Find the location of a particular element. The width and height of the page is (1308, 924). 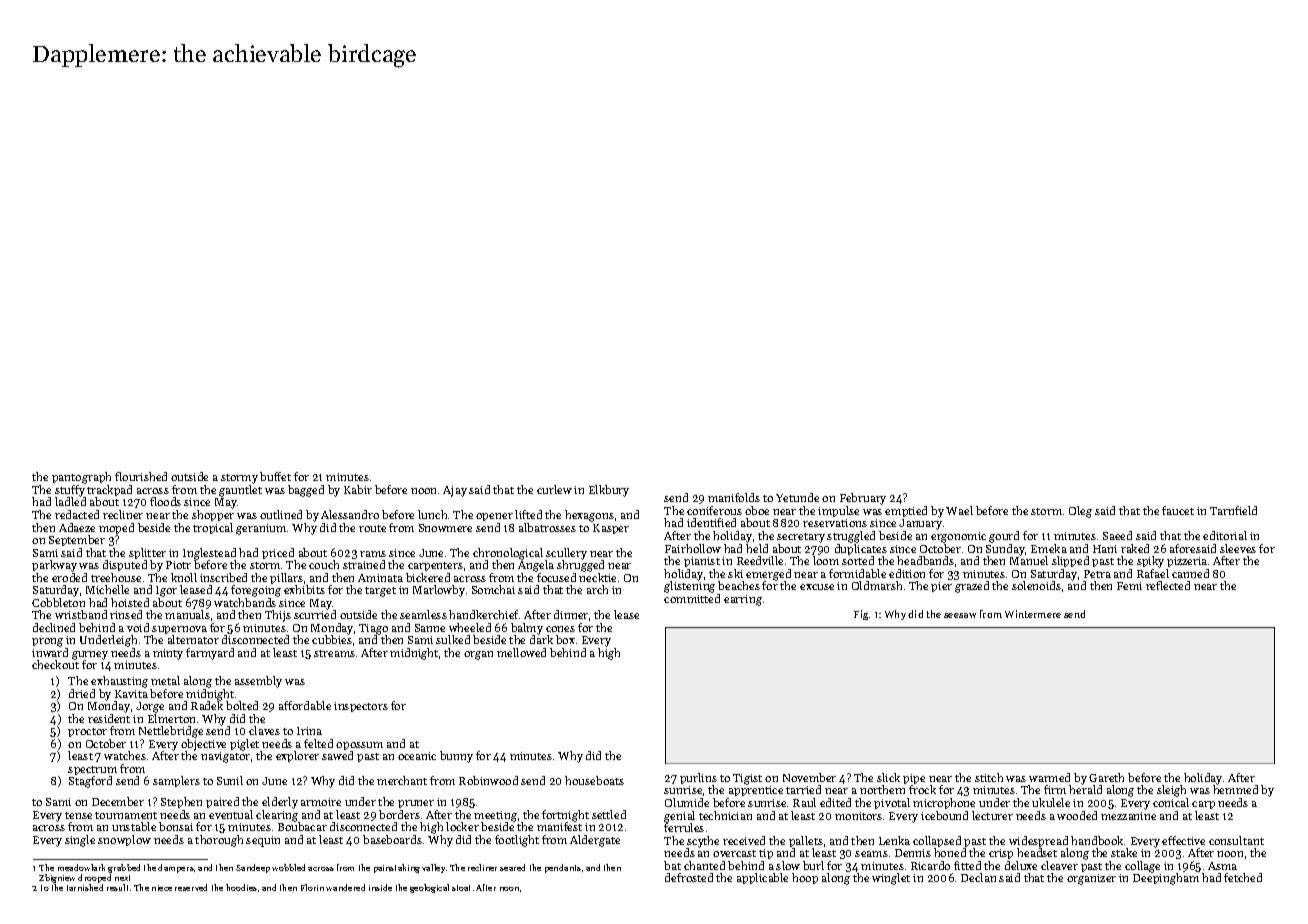

Tarnfield is located at coordinates (1233, 510).
